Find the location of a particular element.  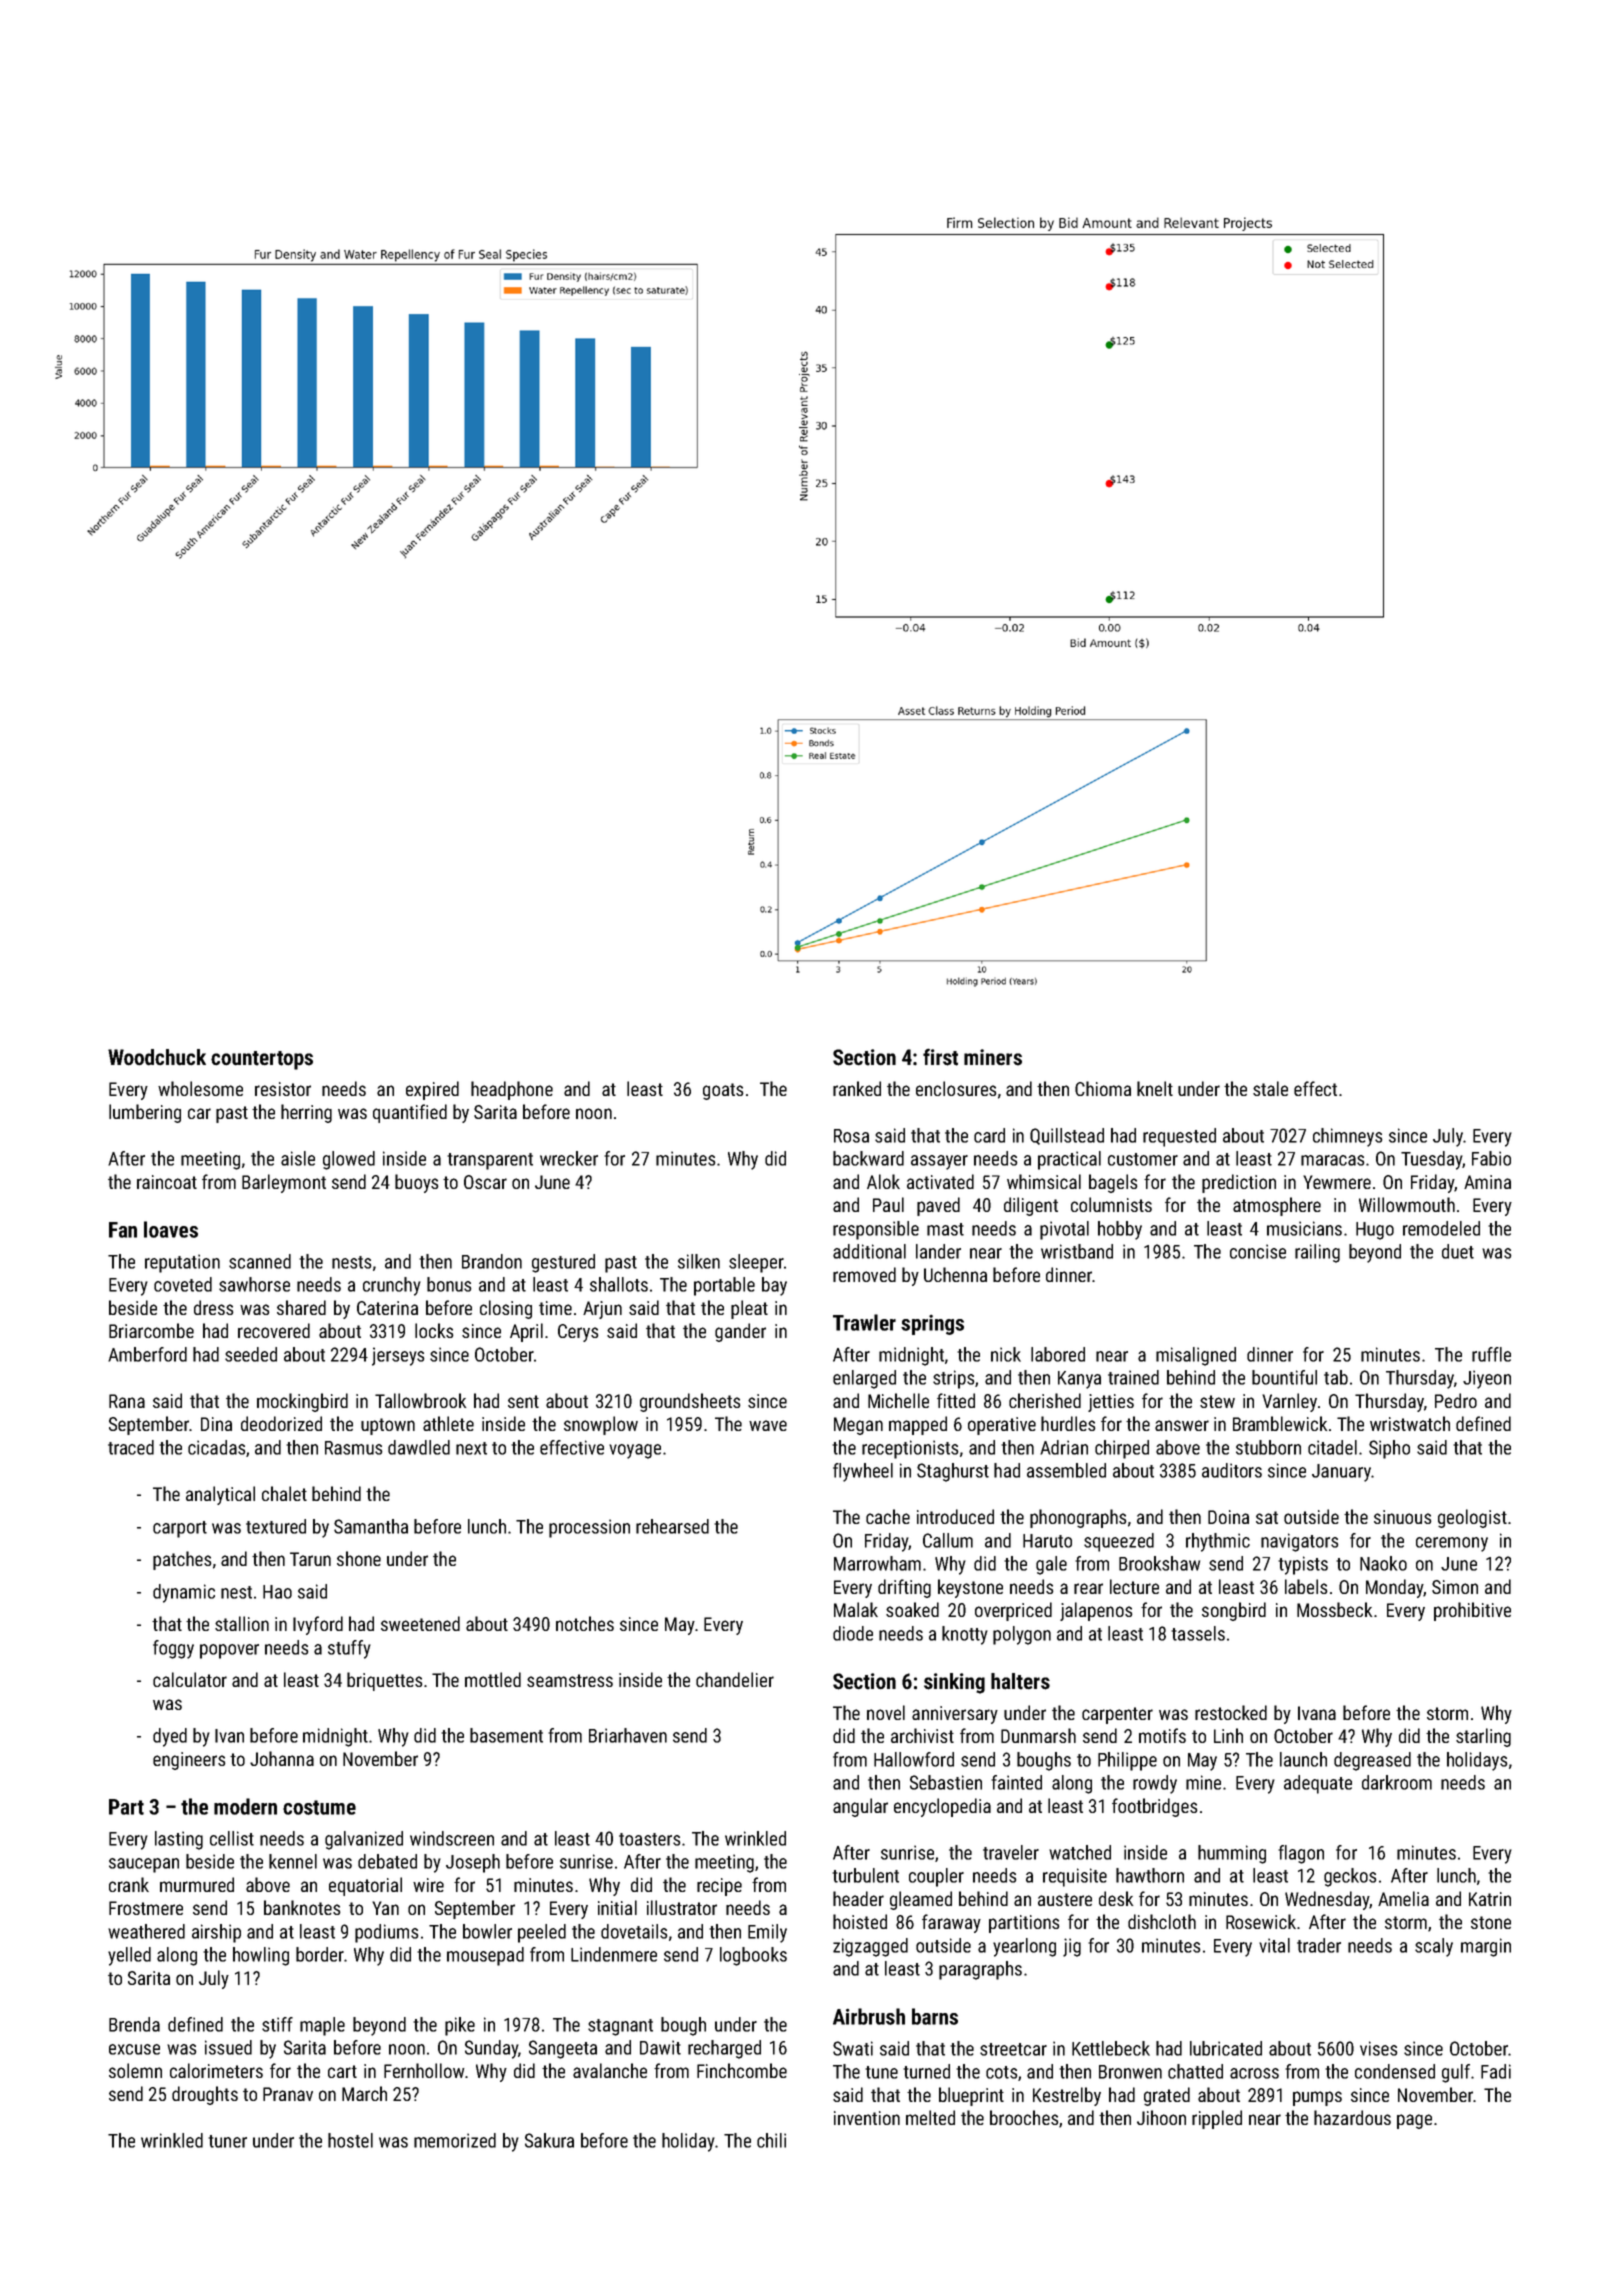

chimneys is located at coordinates (1347, 1137).
